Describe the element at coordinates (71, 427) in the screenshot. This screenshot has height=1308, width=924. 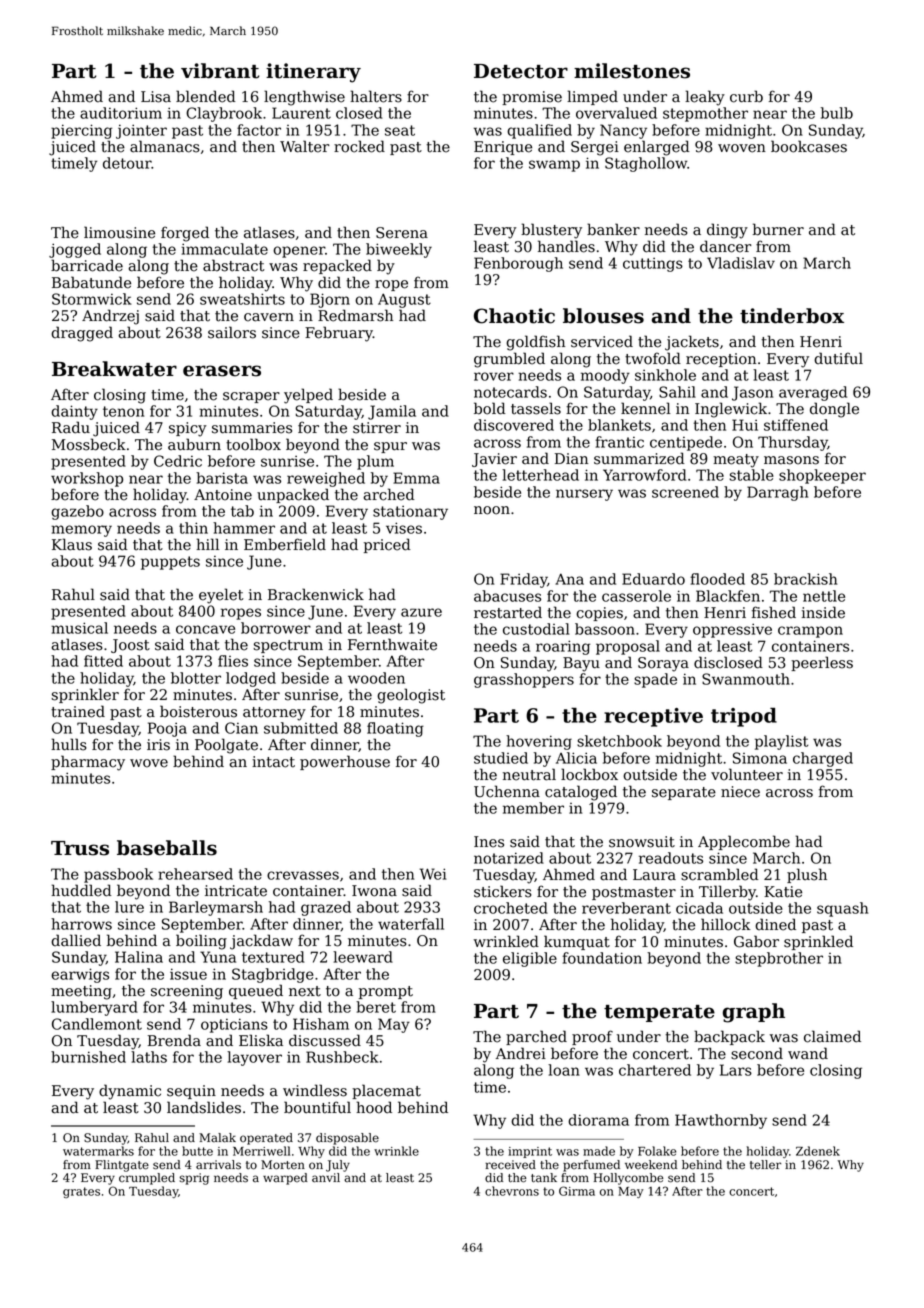
I see `Radu` at that location.
